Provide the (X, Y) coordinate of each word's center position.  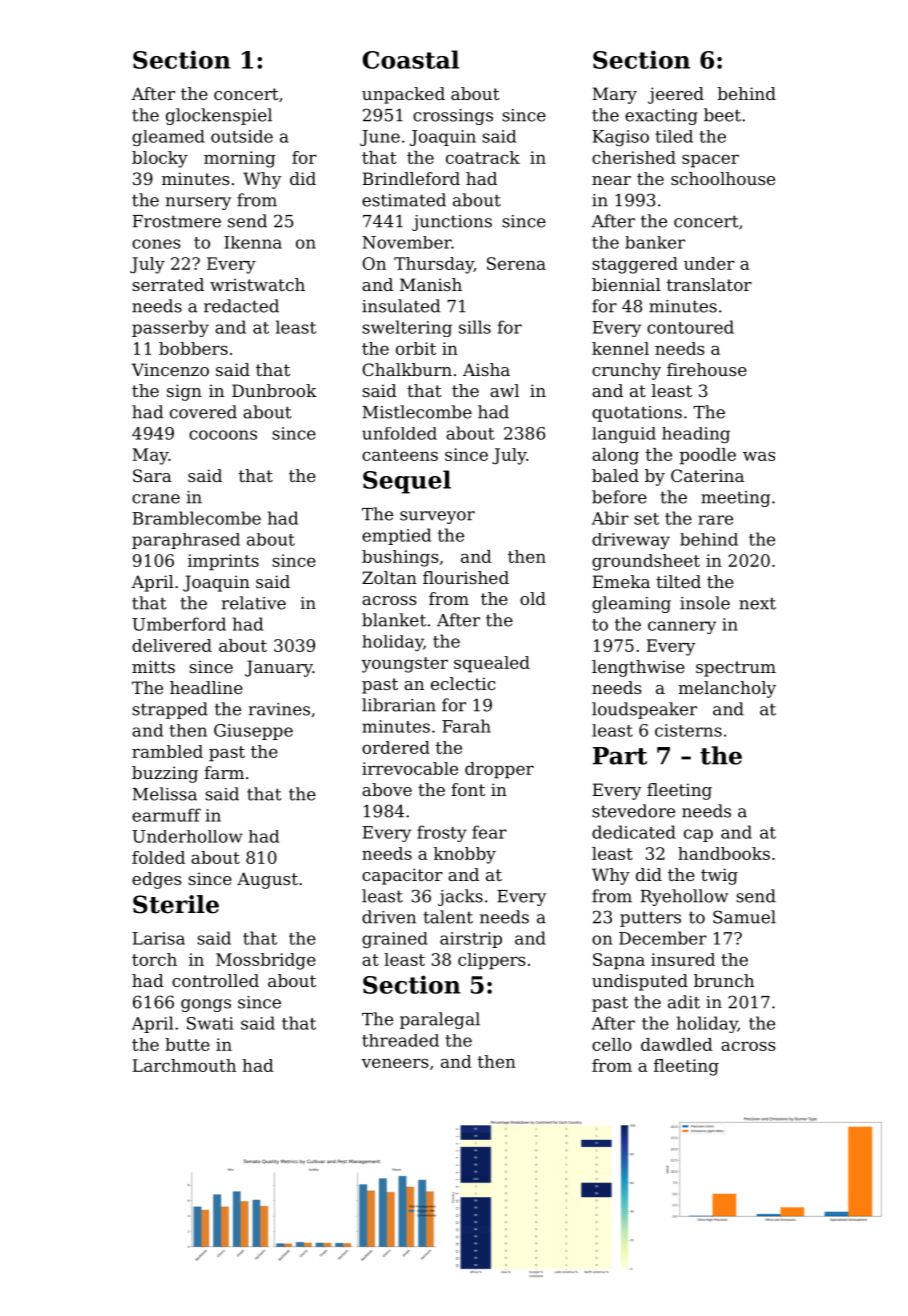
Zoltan (389, 577)
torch (154, 959)
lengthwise (638, 668)
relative (254, 603)
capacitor (402, 876)
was (759, 456)
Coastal (411, 59)
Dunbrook (274, 390)
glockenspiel (219, 116)
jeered (676, 95)
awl (504, 390)
